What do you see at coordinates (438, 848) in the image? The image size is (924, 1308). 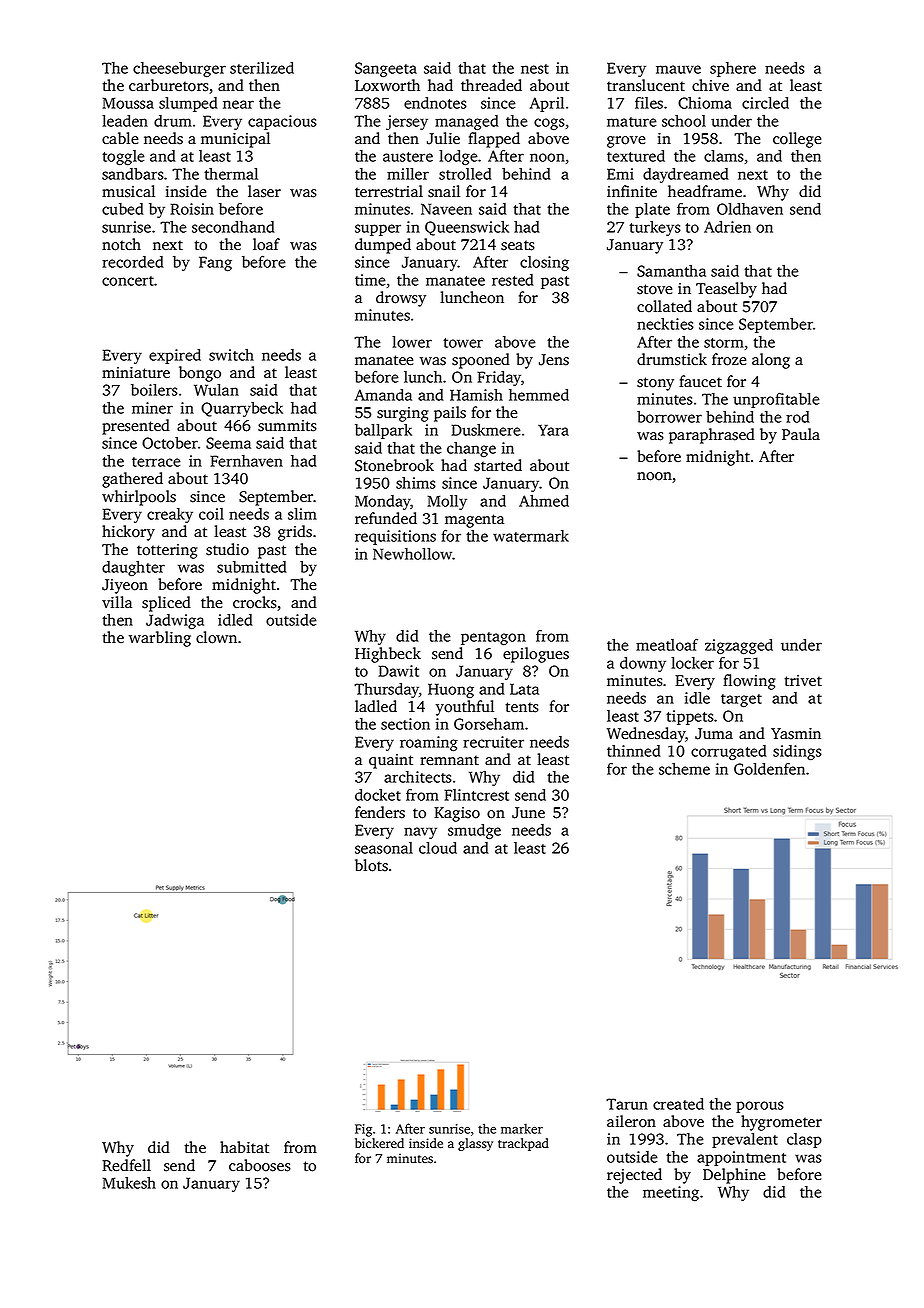 I see `cloud` at bounding box center [438, 848].
